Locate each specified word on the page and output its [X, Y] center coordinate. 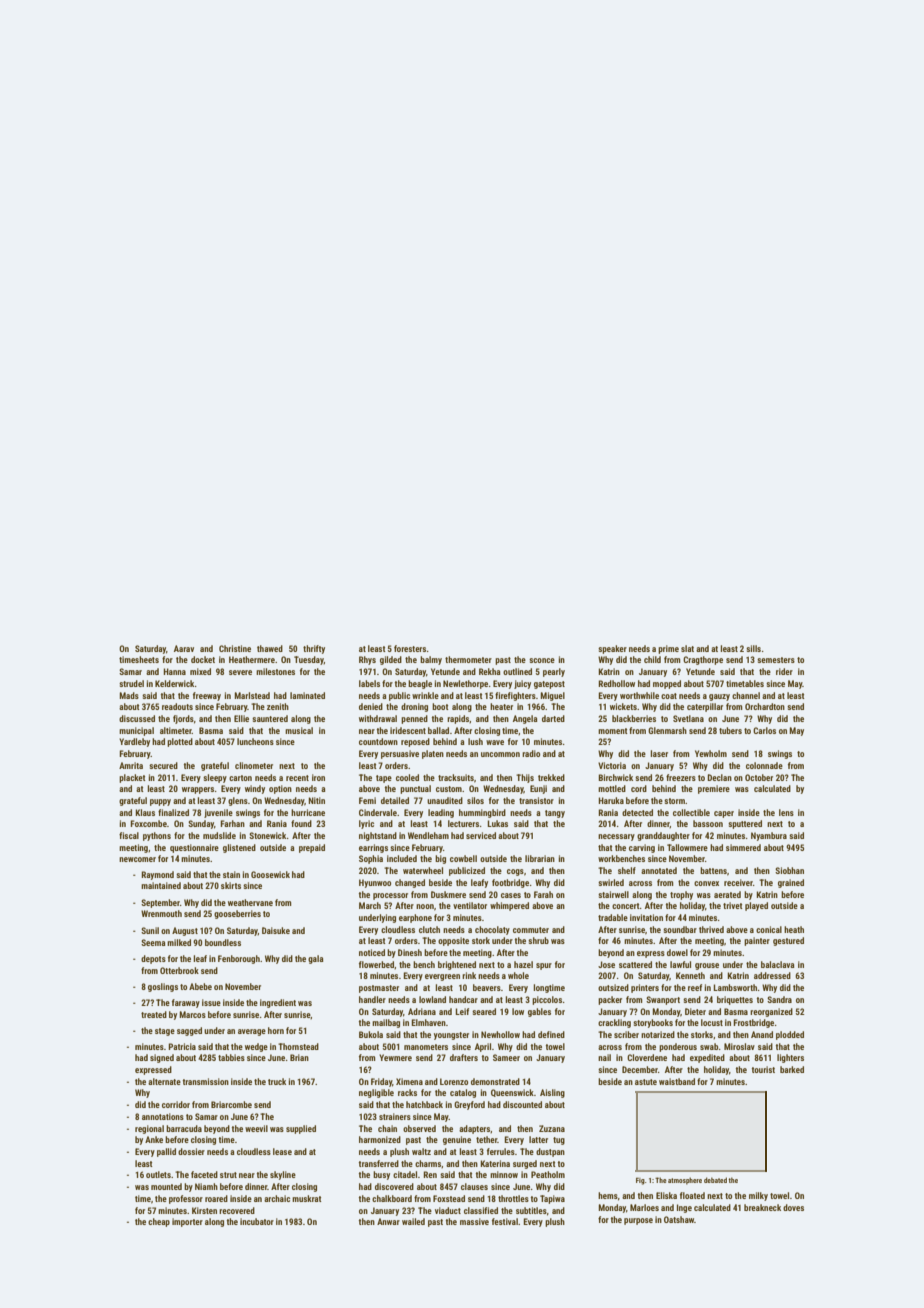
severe [240, 672]
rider [784, 671]
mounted [166, 1186]
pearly [554, 672]
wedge [256, 1047]
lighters [790, 1058]
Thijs [525, 778]
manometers [426, 1047]
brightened [457, 965]
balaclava [778, 964]
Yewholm [711, 753]
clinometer [254, 765]
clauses [474, 1186]
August [185, 931]
